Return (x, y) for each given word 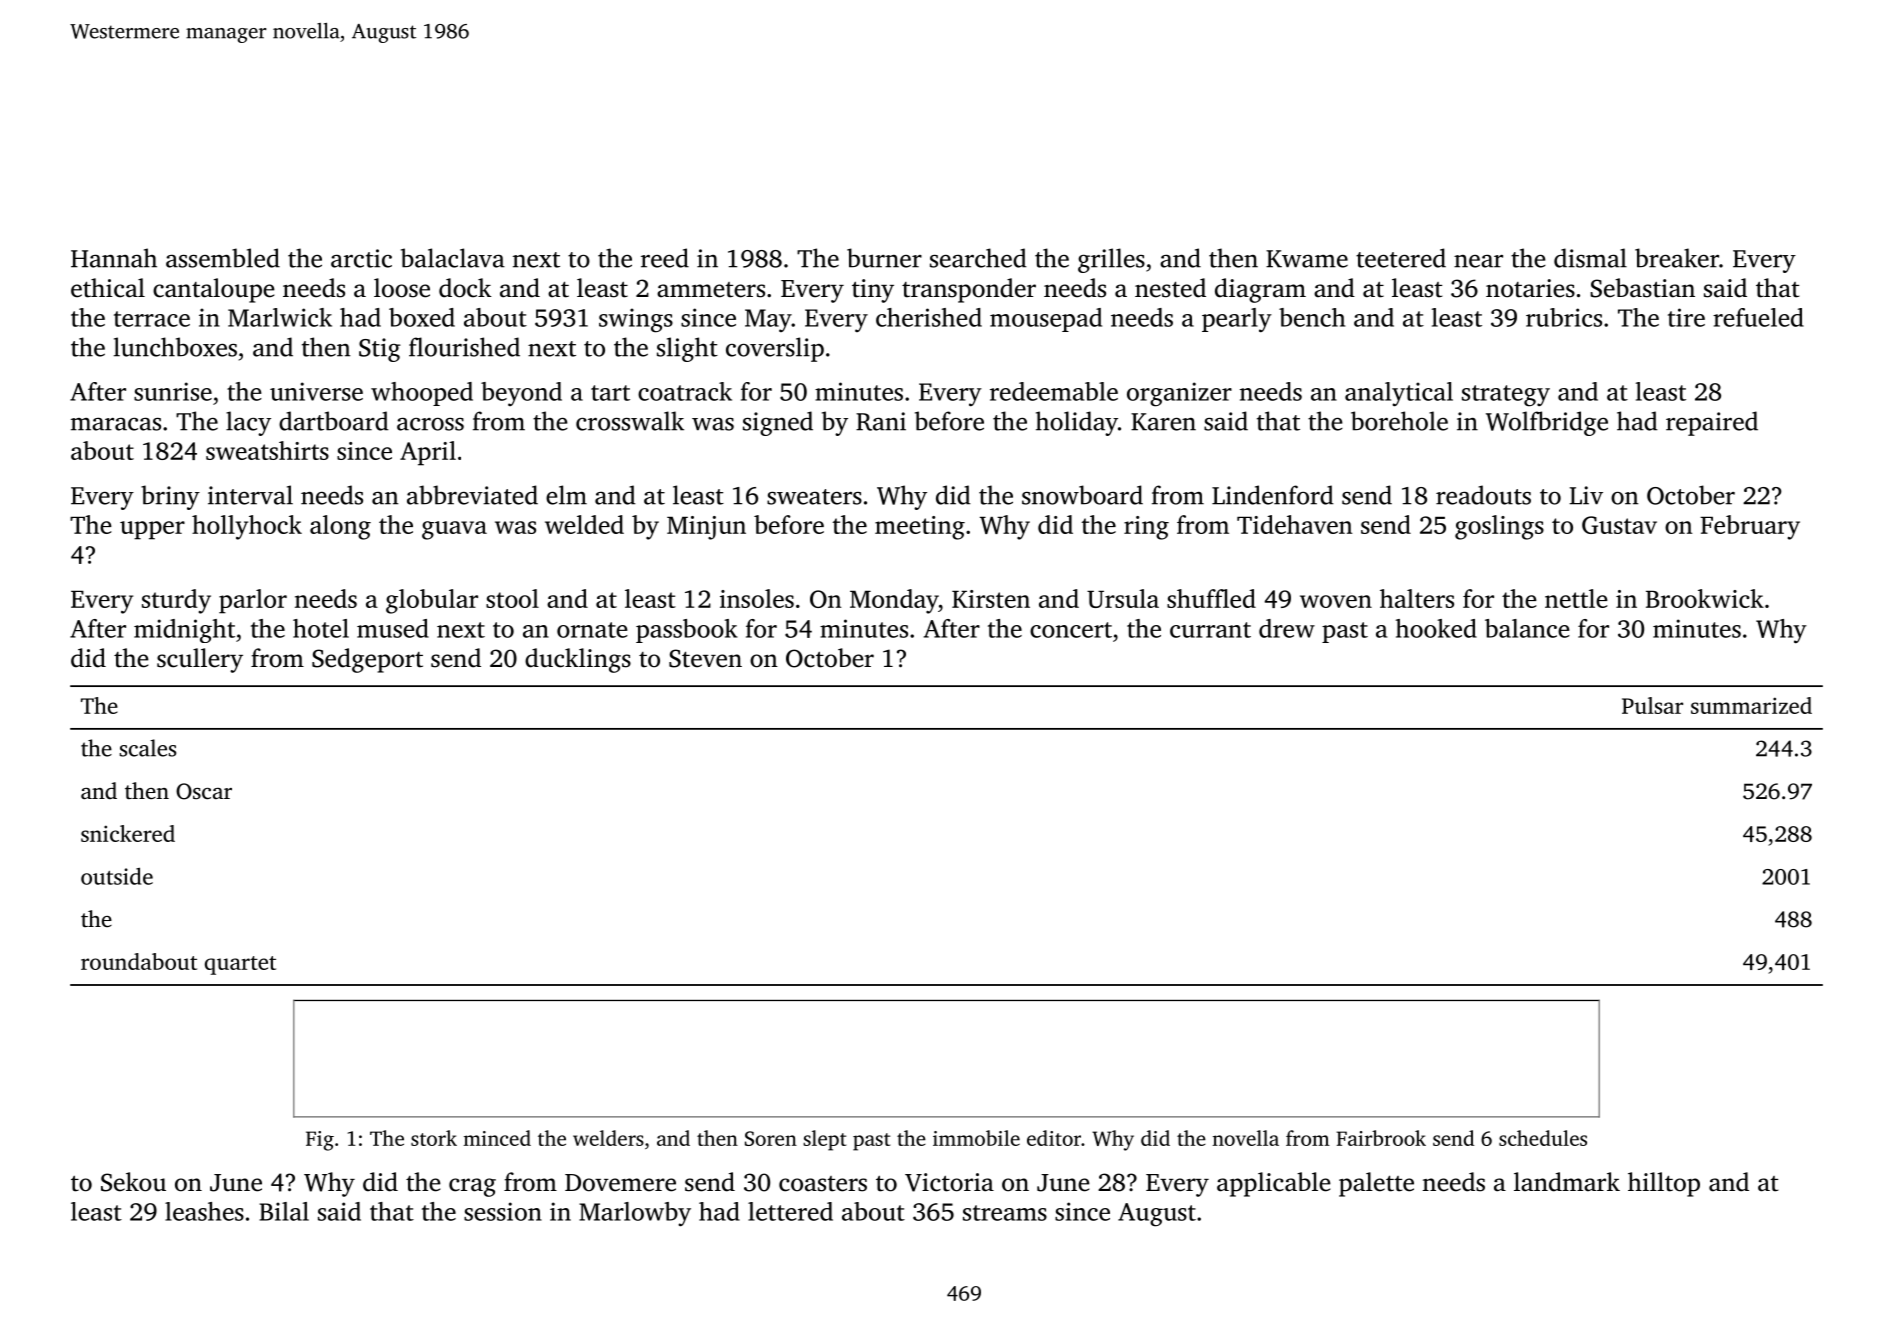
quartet (240, 965)
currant (1210, 630)
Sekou (133, 1182)
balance (1527, 628)
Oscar (204, 791)
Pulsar (1652, 705)
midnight (184, 631)
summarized (1751, 705)
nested (1170, 288)
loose (402, 288)
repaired (1712, 423)
